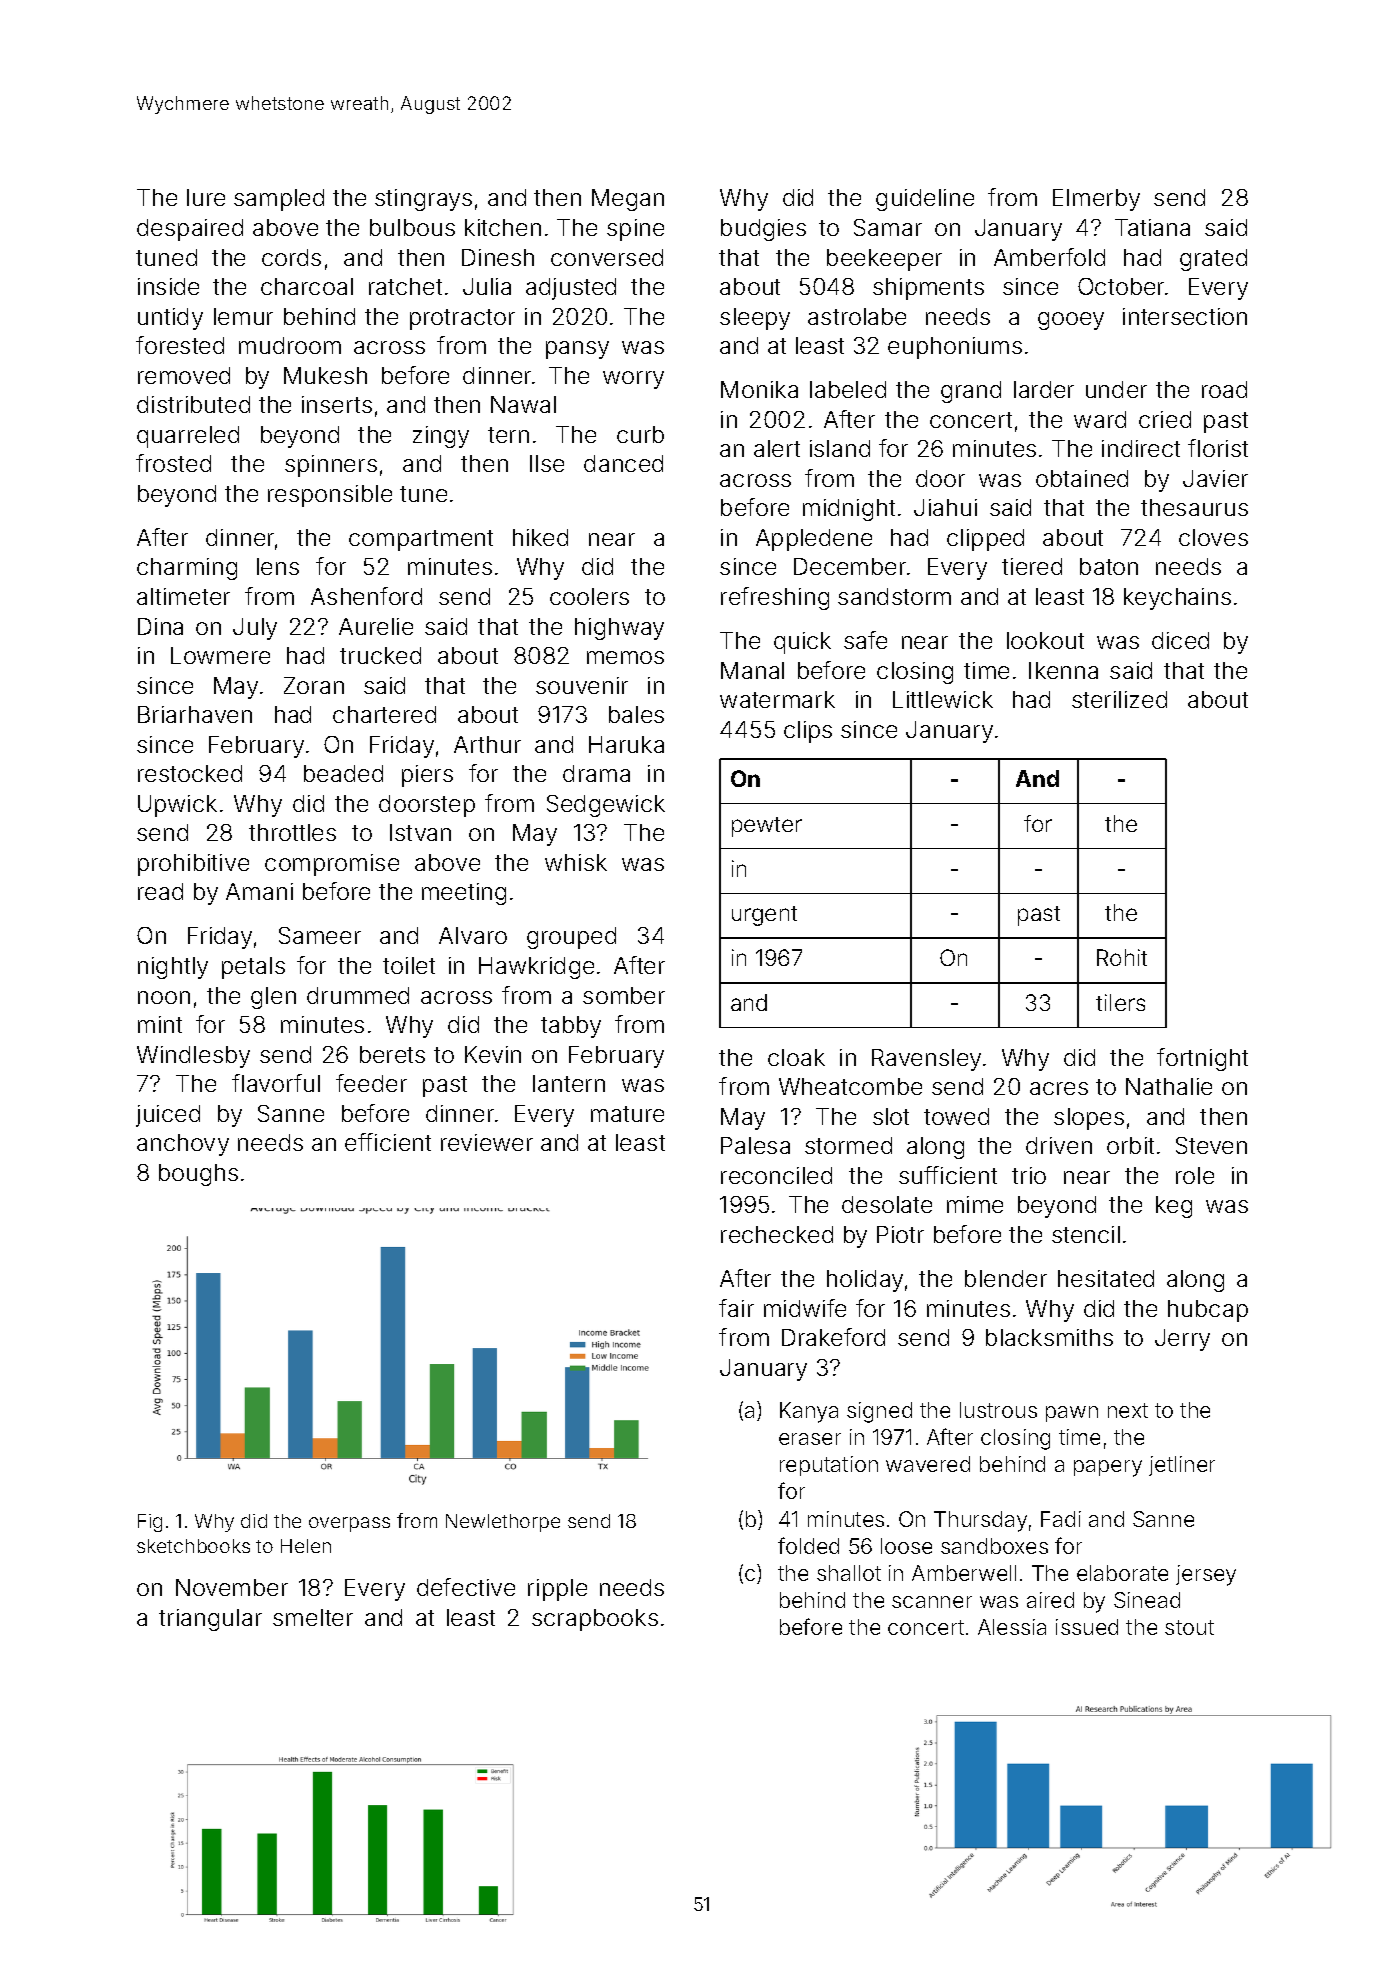  What do you see at coordinates (388, 1142) in the screenshot?
I see `efficient` at bounding box center [388, 1142].
